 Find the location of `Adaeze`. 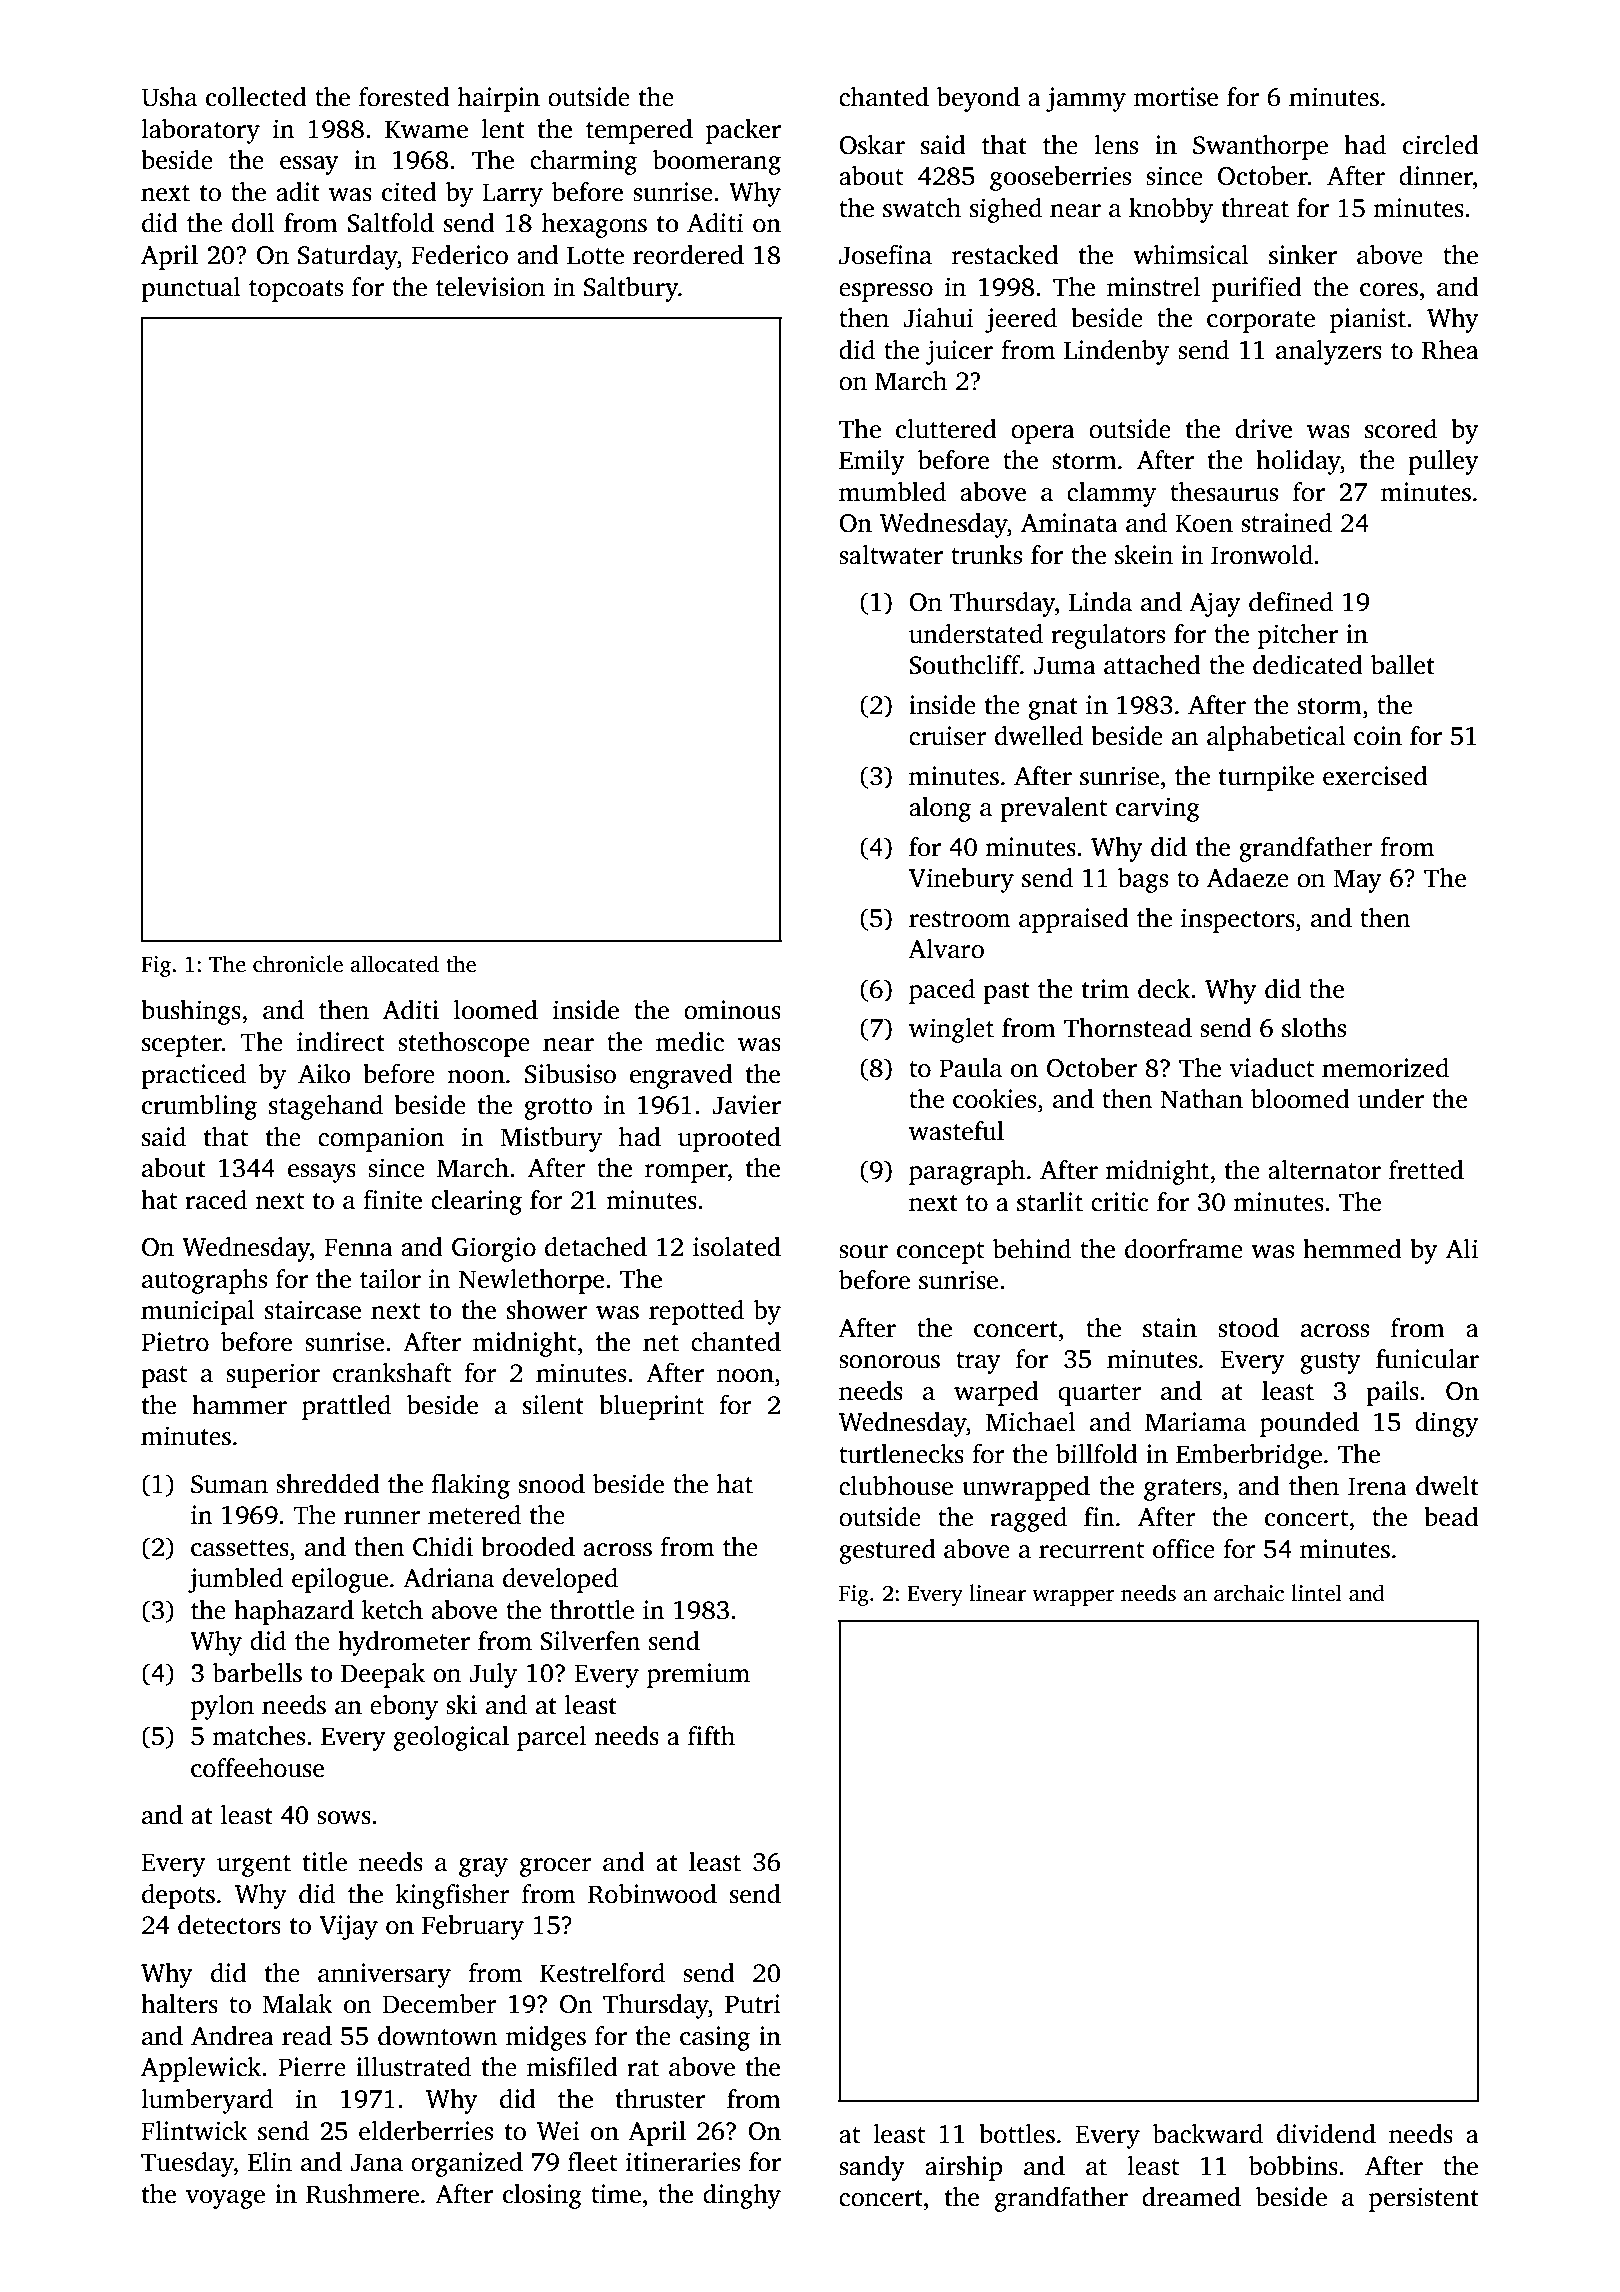

Adaeze is located at coordinates (1248, 878).
